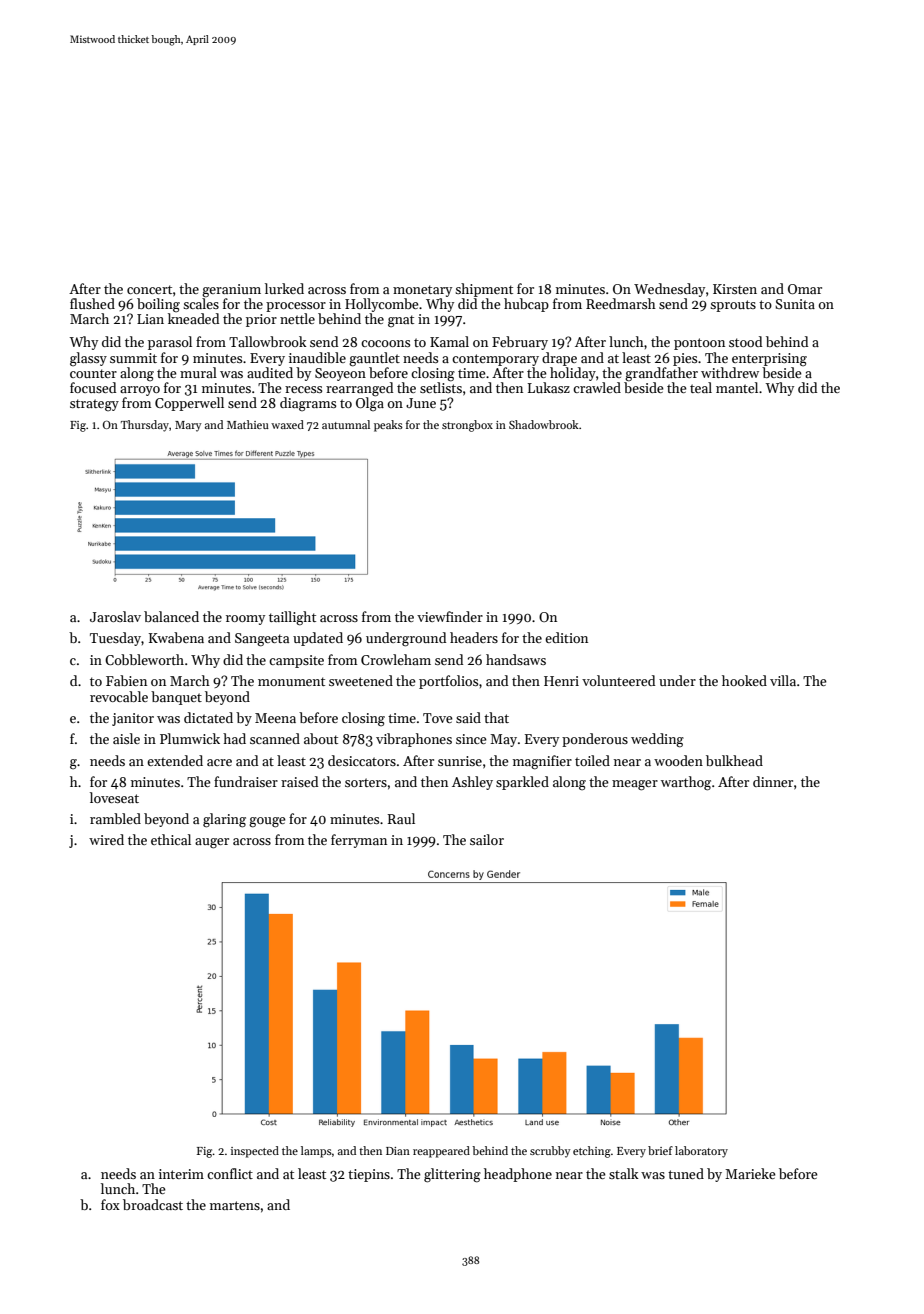 This screenshot has width=924, height=1314. I want to click on dinner, so click(773, 781).
